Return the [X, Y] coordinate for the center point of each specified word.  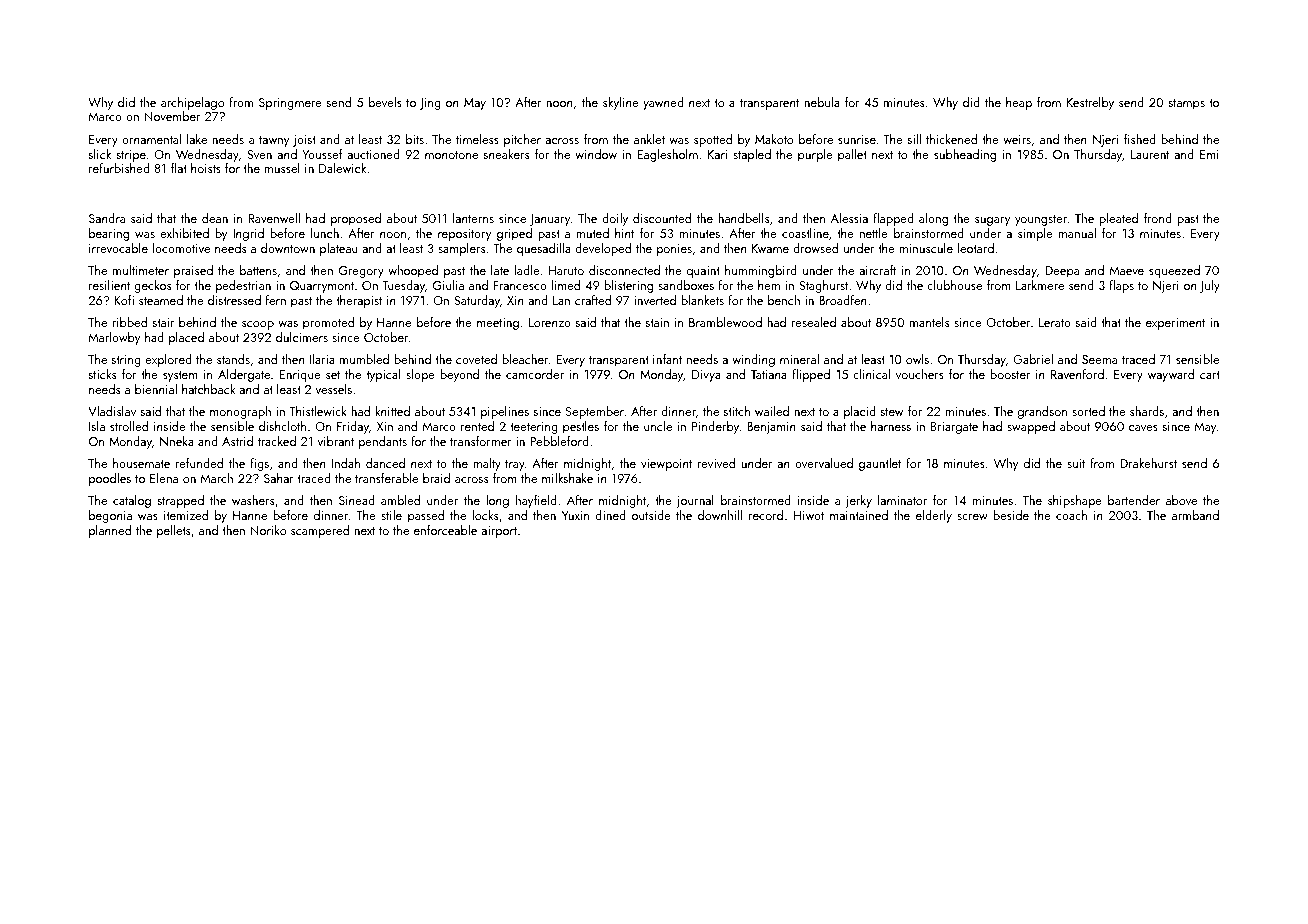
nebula [822, 102]
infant [667, 359]
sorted [1088, 411]
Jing [430, 104]
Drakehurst [1148, 463]
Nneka [177, 441]
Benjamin [771, 428]
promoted [328, 323]
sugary [992, 221]
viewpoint [666, 465]
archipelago [192, 103]
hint [624, 233]
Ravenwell [274, 218]
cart [1210, 375]
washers [253, 500]
